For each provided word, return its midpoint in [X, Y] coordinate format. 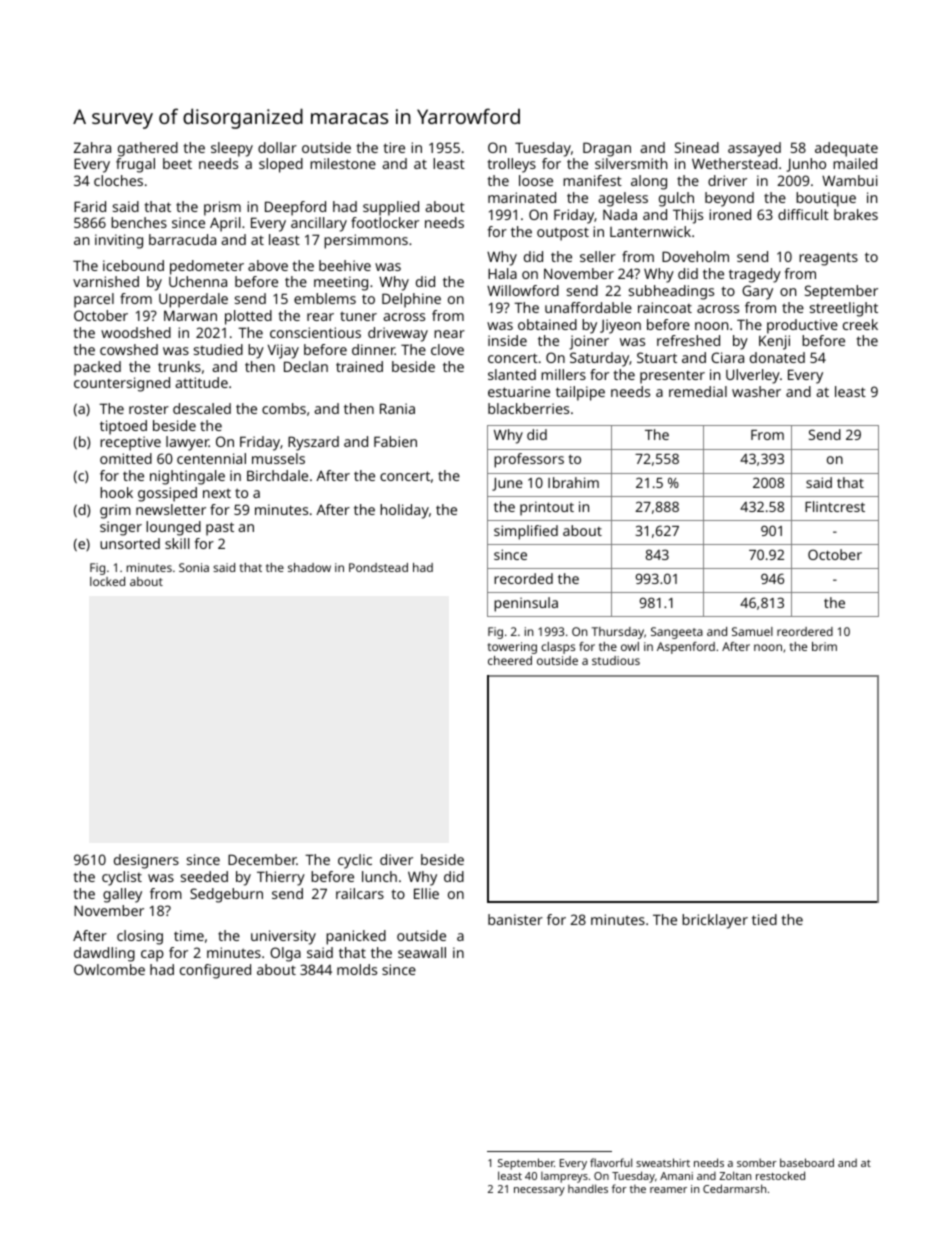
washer [756, 391]
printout [547, 508]
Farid [90, 206]
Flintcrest [835, 506]
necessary [539, 1191]
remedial [698, 391]
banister [515, 919]
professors [529, 460]
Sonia [194, 567]
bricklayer [715, 921]
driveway [398, 334]
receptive [130, 443]
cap [152, 956]
